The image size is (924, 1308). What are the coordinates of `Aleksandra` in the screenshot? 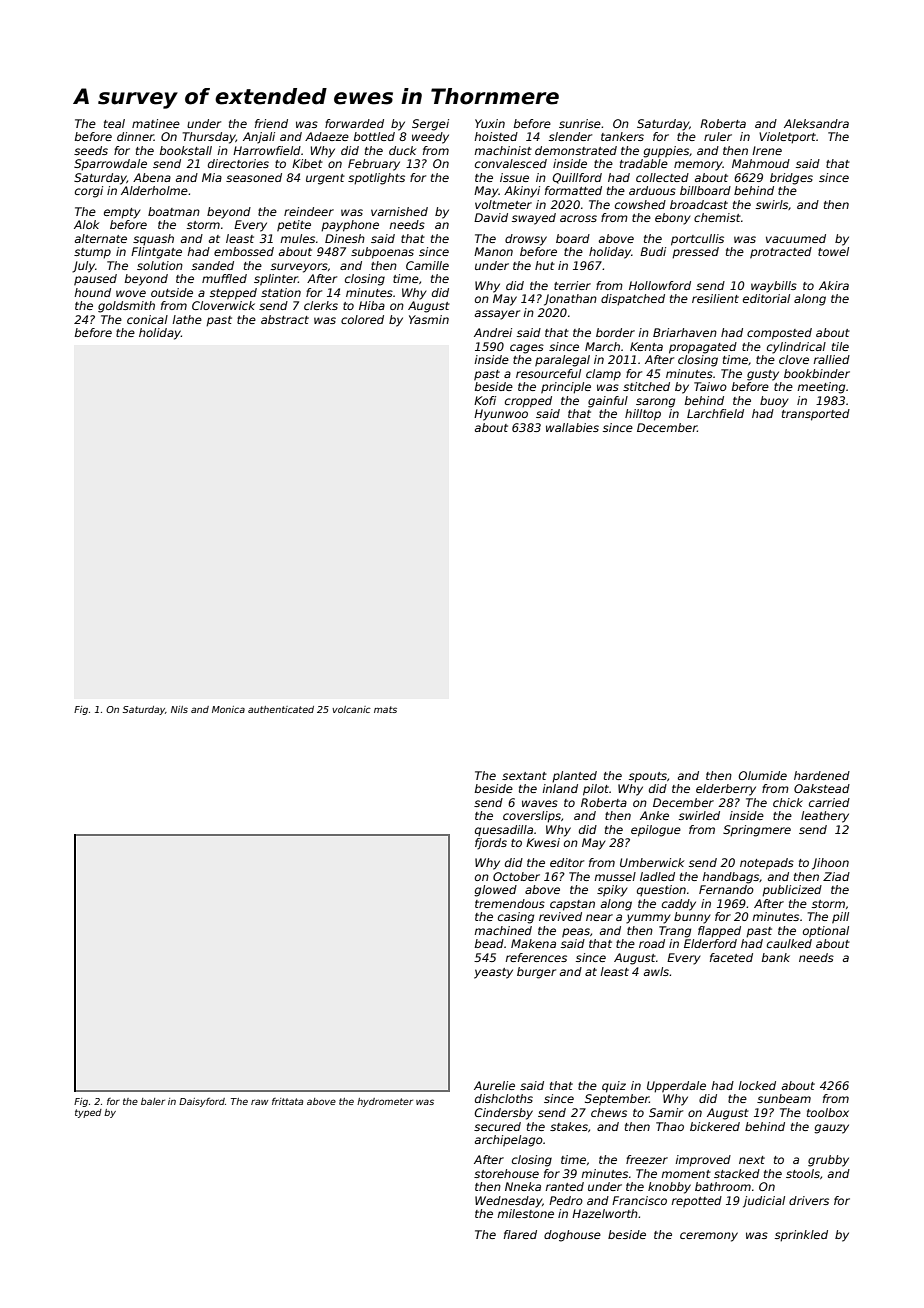 It's located at (816, 123).
